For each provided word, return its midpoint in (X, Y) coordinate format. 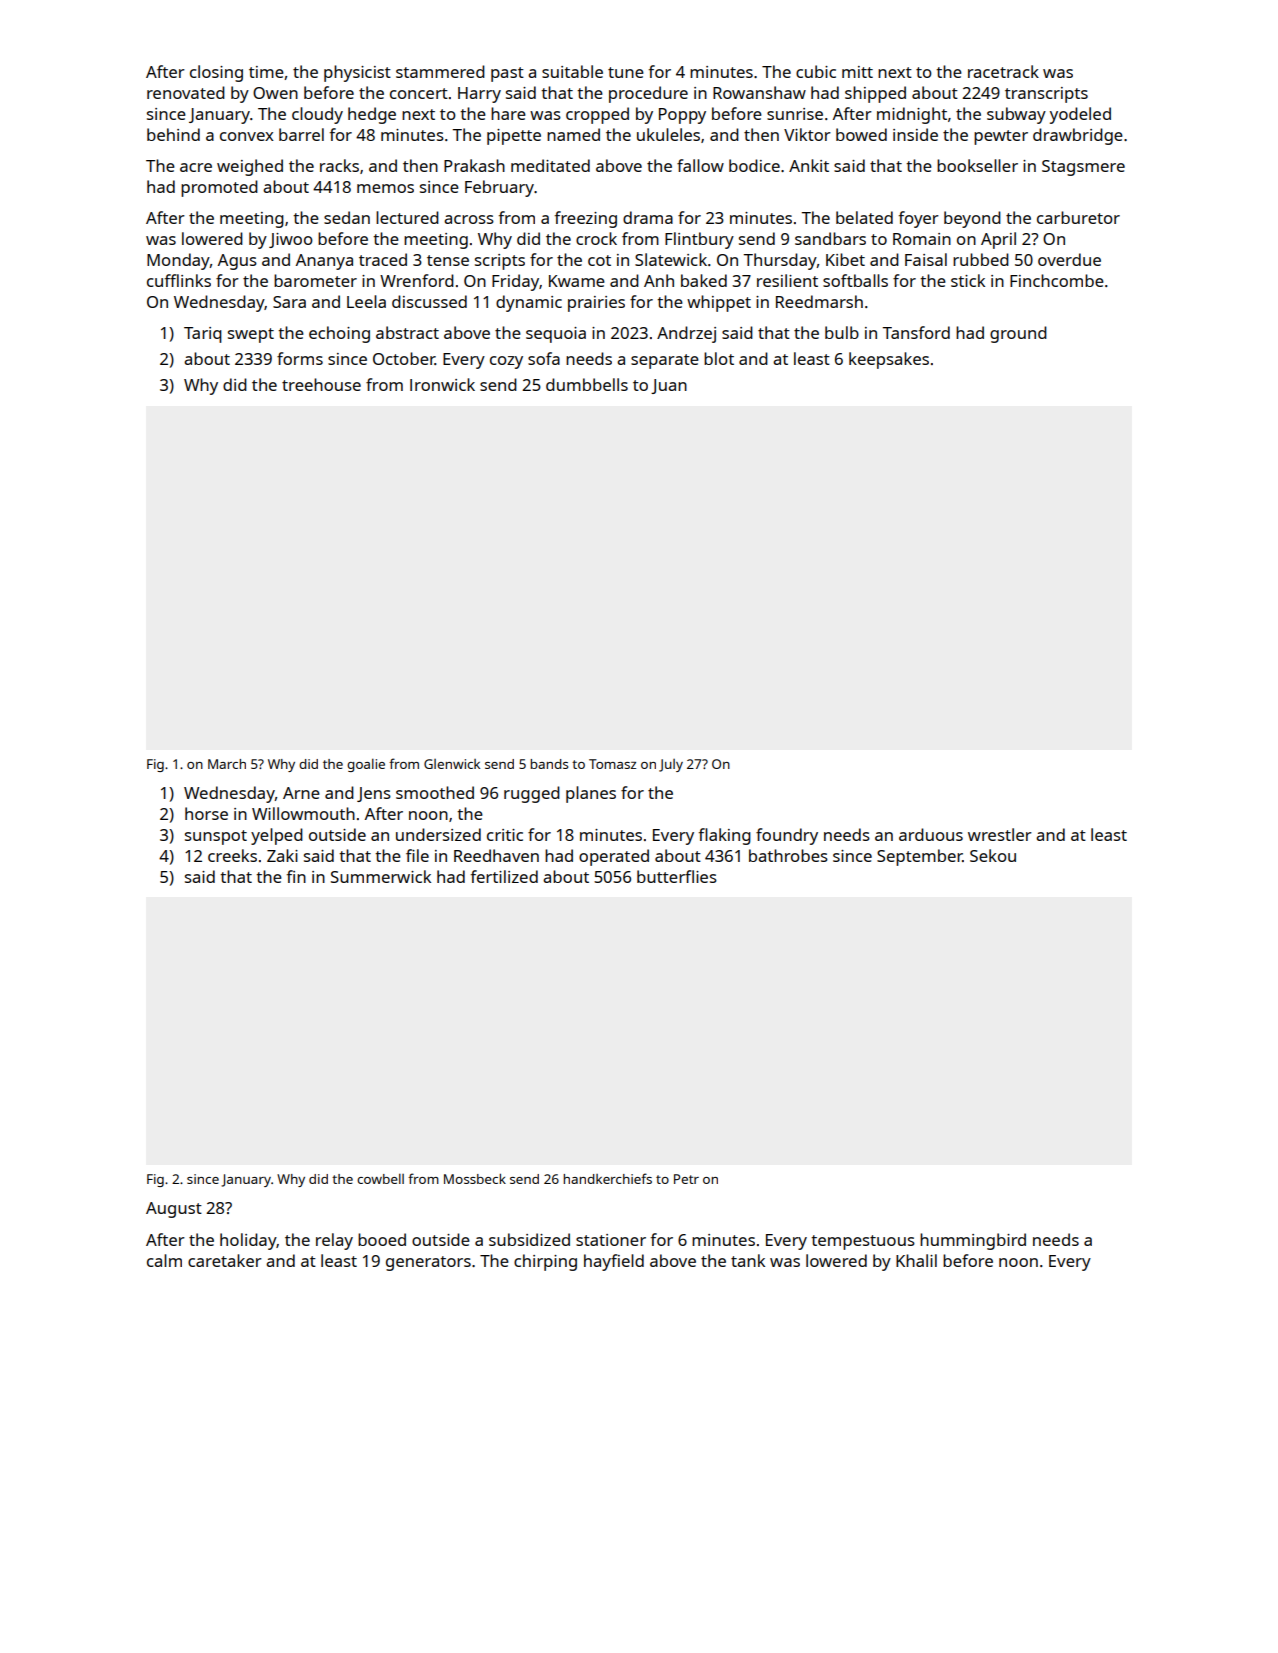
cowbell (380, 1179)
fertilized (504, 876)
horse (206, 813)
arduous (931, 834)
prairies (596, 304)
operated (614, 857)
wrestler (1000, 834)
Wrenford (417, 280)
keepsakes (889, 360)
